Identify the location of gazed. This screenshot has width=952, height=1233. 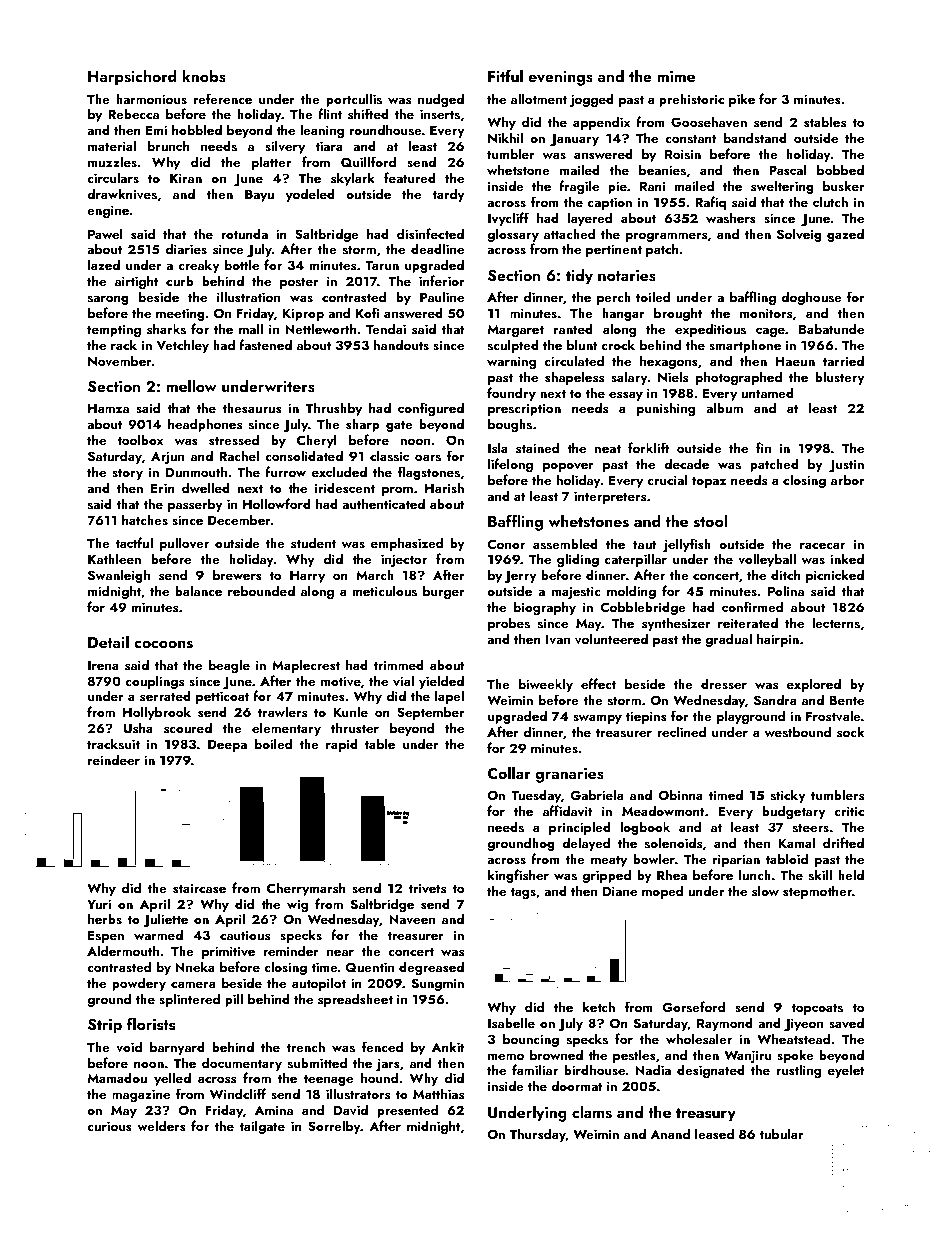
(845, 235).
